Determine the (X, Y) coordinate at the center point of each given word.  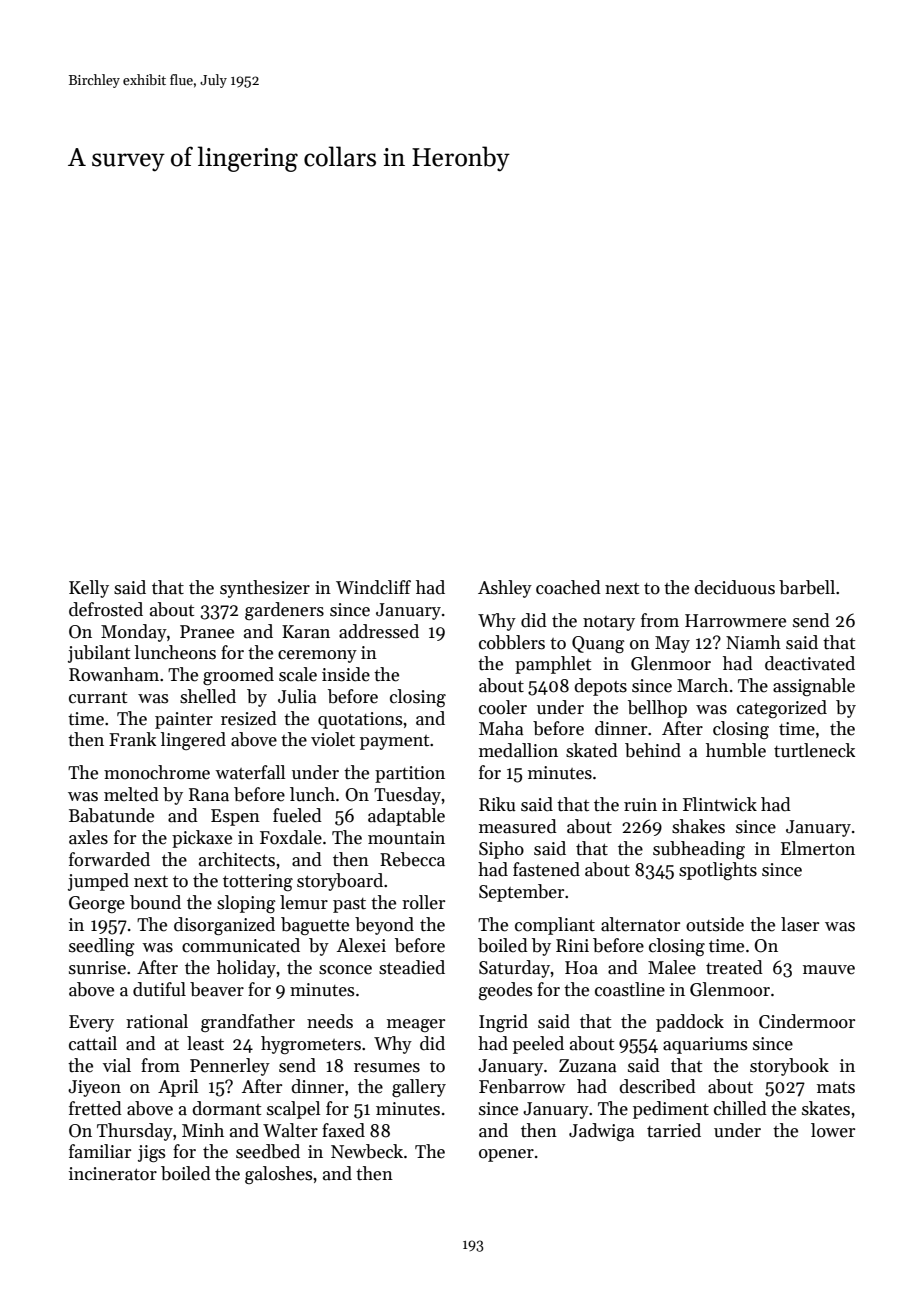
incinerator (113, 1174)
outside (715, 924)
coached (568, 587)
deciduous (734, 587)
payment (394, 742)
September (521, 893)
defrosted (106, 609)
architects (237, 859)
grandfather (248, 1023)
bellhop (657, 709)
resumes (387, 1068)
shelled (208, 696)
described (657, 1086)
